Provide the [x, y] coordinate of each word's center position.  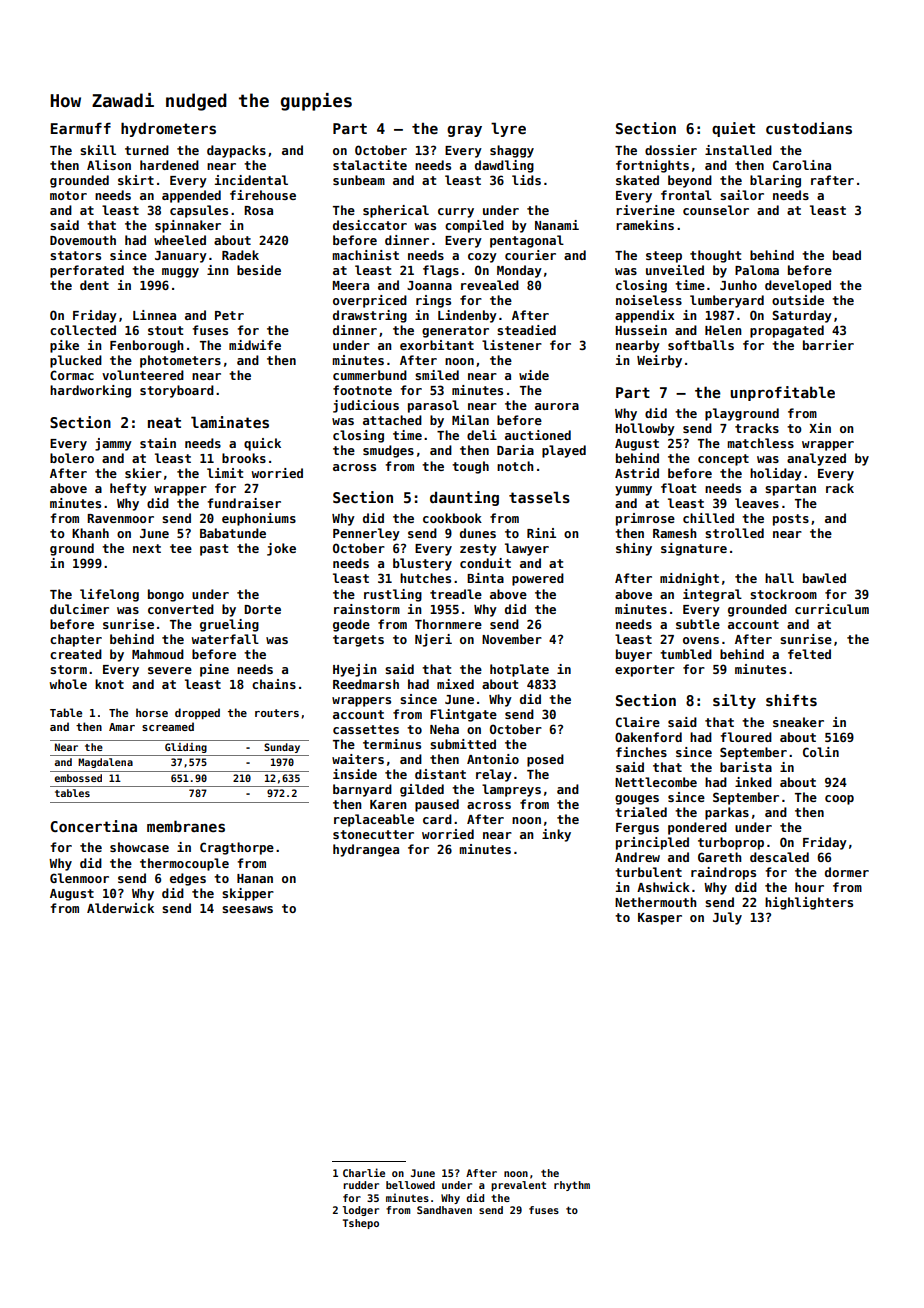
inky [556, 835]
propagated [787, 331]
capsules [199, 211]
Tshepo [361, 1224]
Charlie [364, 1172]
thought [716, 256]
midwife [255, 345]
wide [534, 375]
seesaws [247, 909]
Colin [821, 752]
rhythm [572, 1186]
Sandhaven [444, 1210]
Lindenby [467, 316]
